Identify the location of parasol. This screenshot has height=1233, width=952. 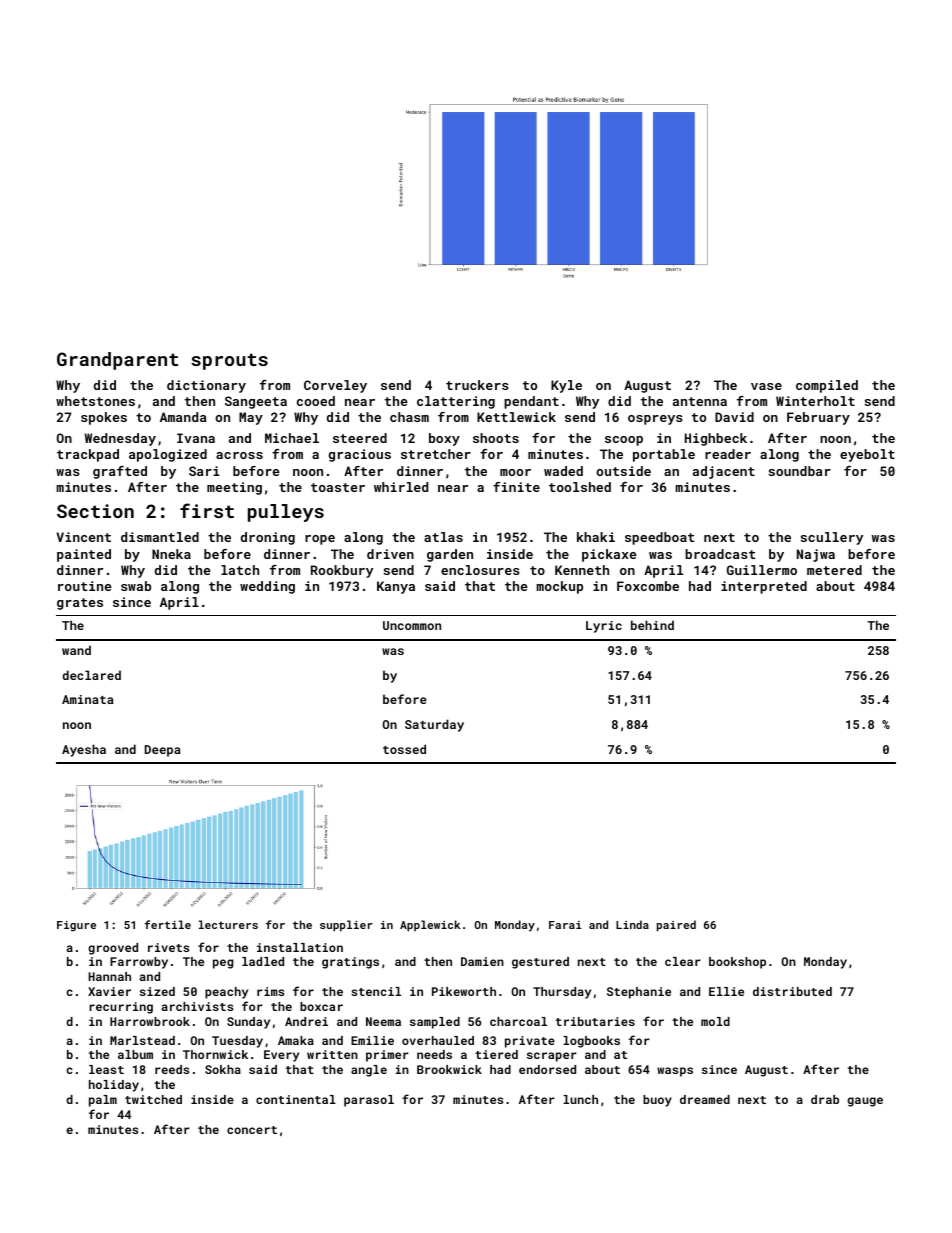
(369, 1101).
